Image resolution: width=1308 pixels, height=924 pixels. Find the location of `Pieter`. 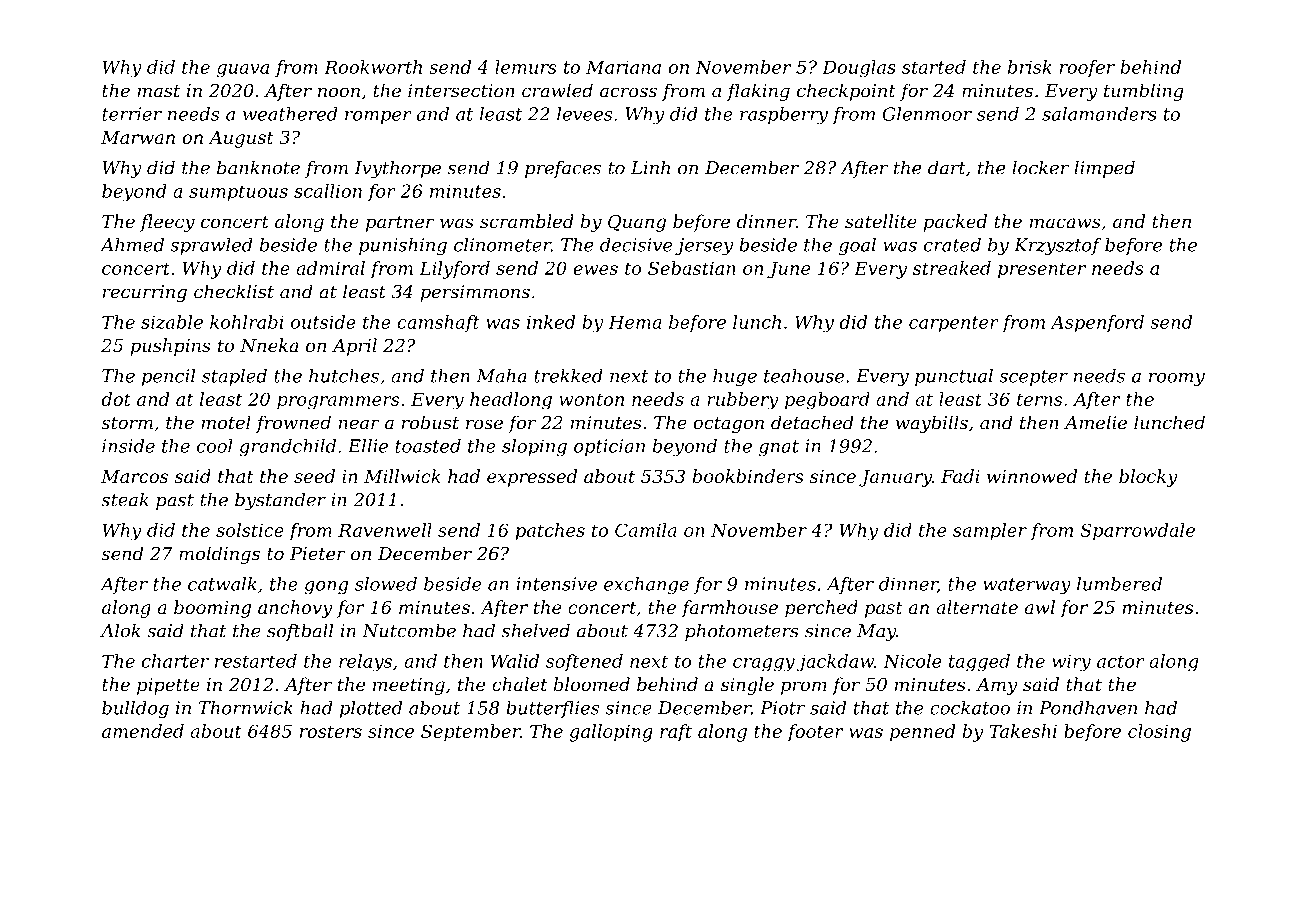

Pieter is located at coordinates (318, 554).
